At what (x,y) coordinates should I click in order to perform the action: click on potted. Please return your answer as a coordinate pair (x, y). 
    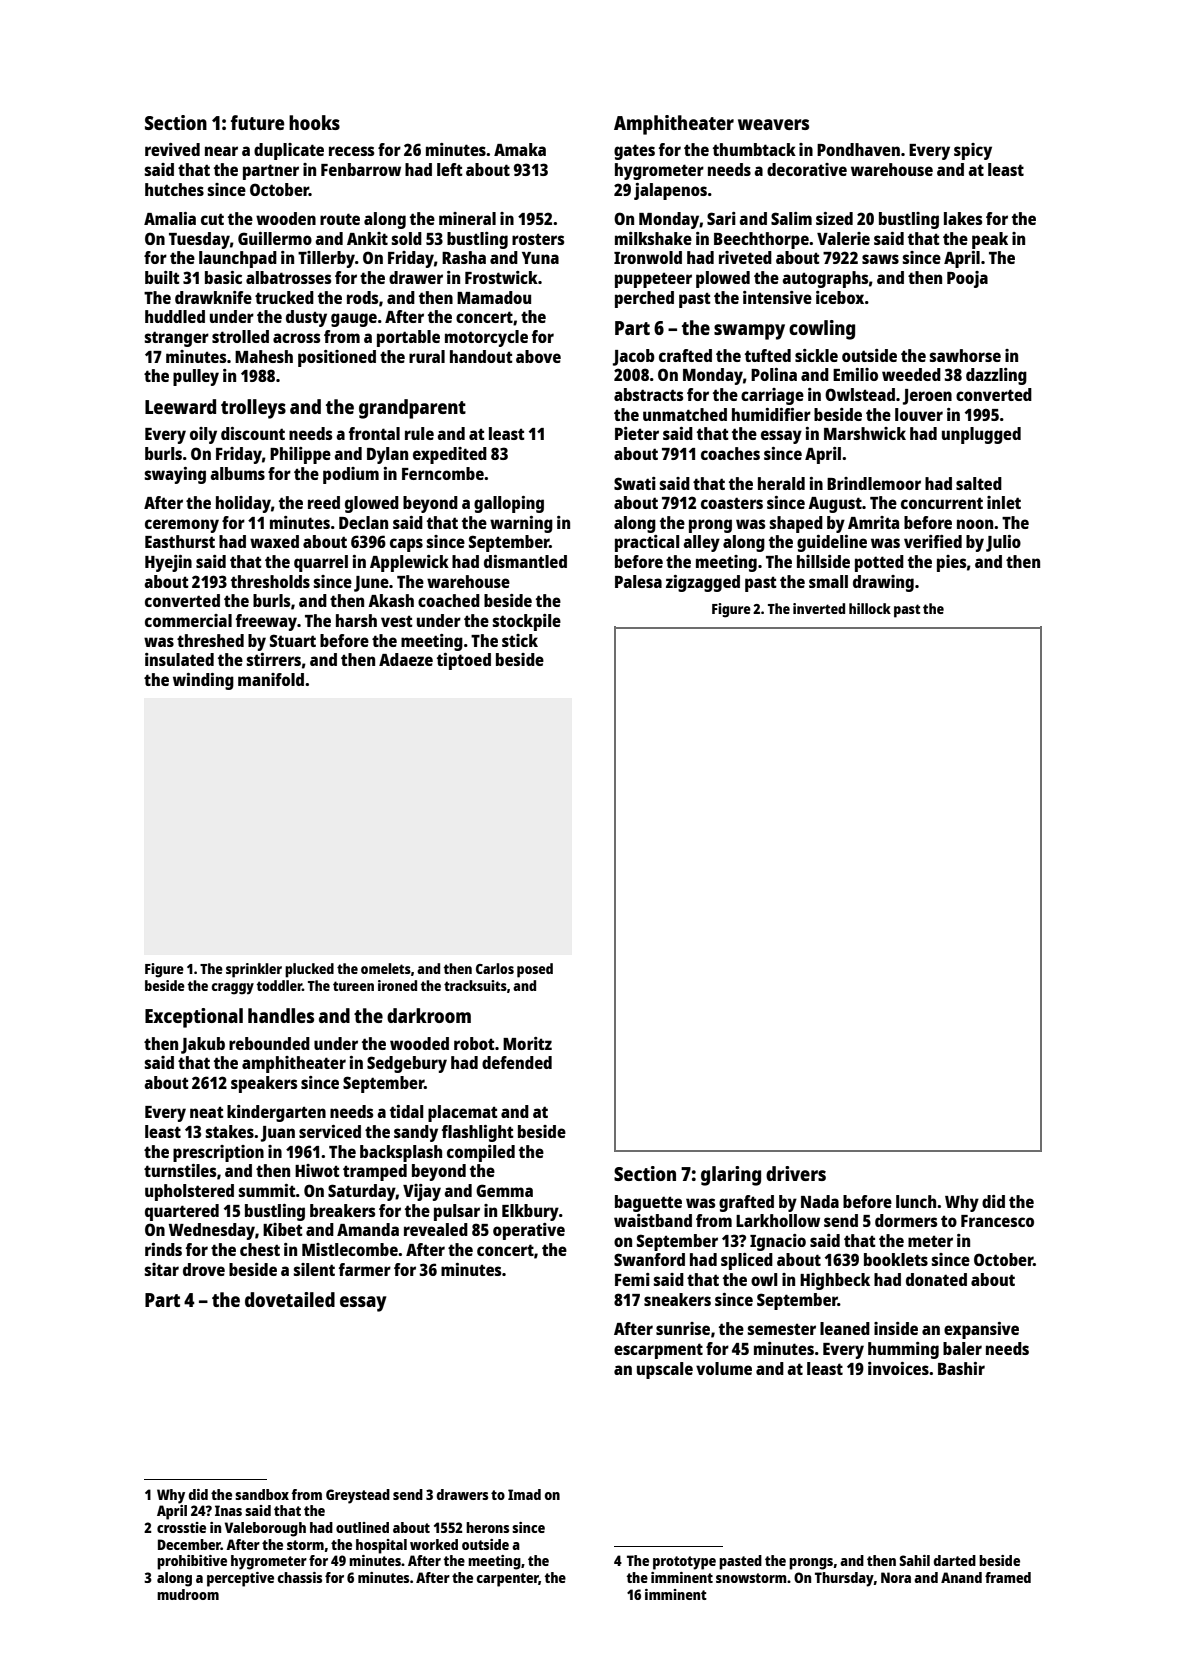
    Looking at the image, I should click on (879, 563).
